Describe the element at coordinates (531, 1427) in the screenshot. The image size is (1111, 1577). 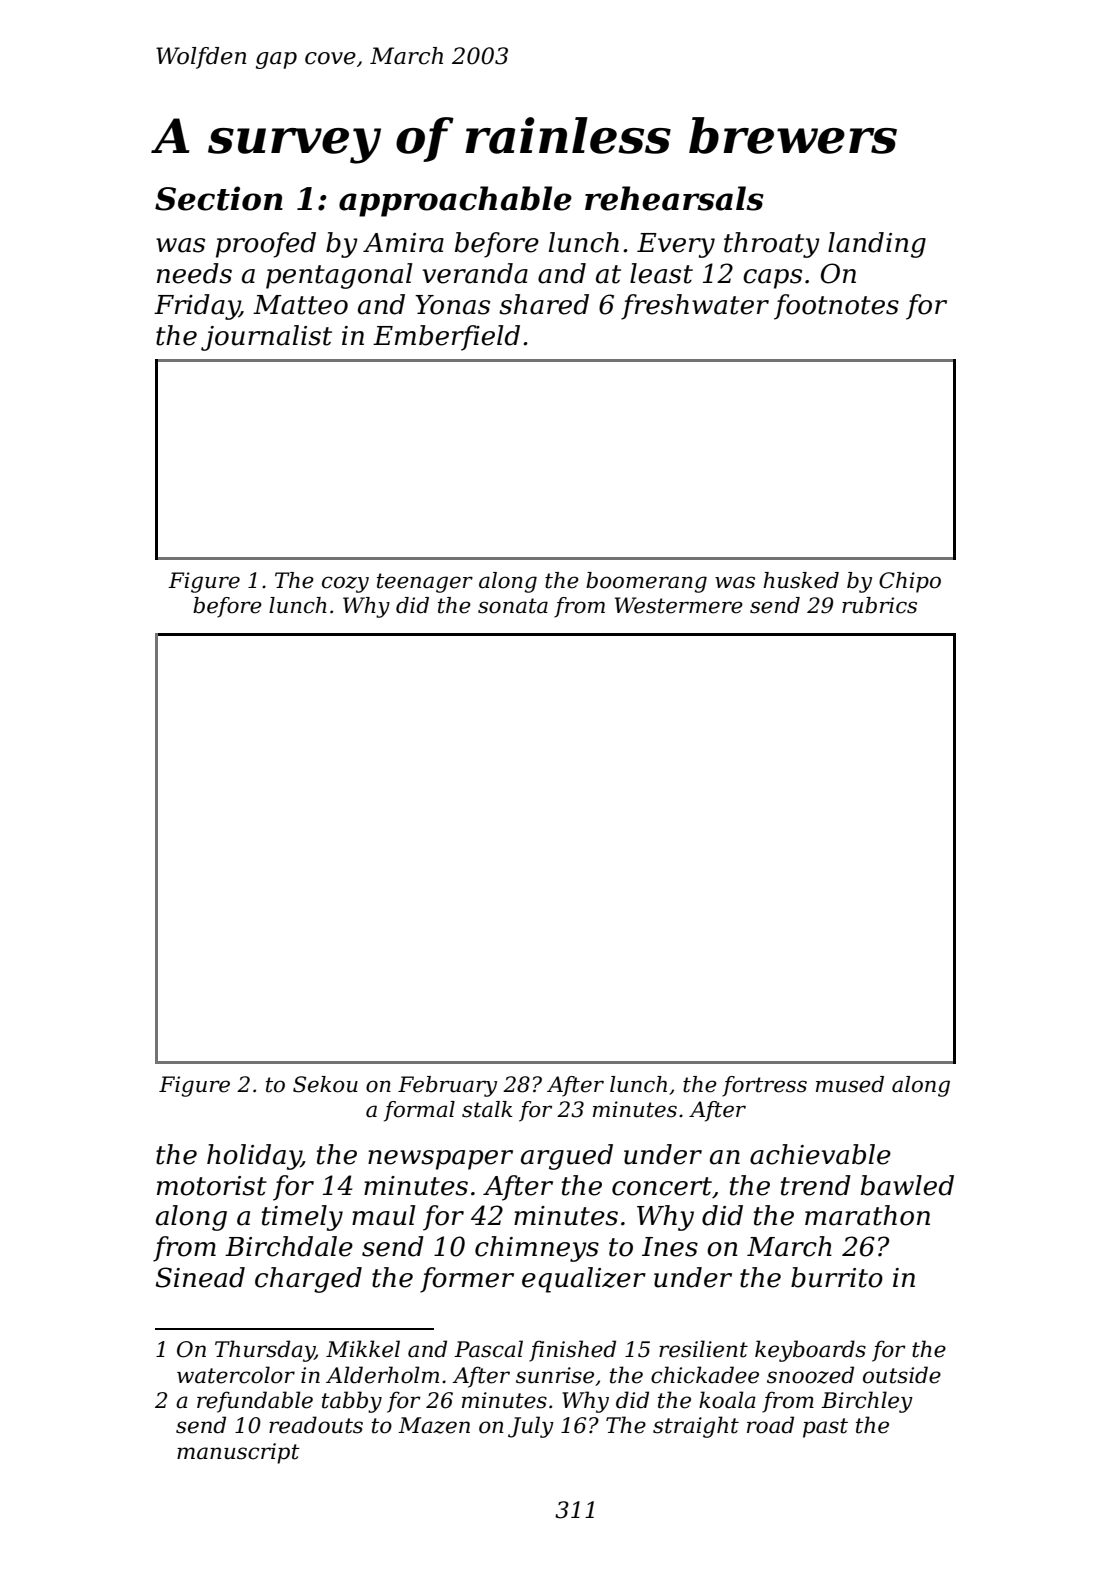
I see `July` at that location.
